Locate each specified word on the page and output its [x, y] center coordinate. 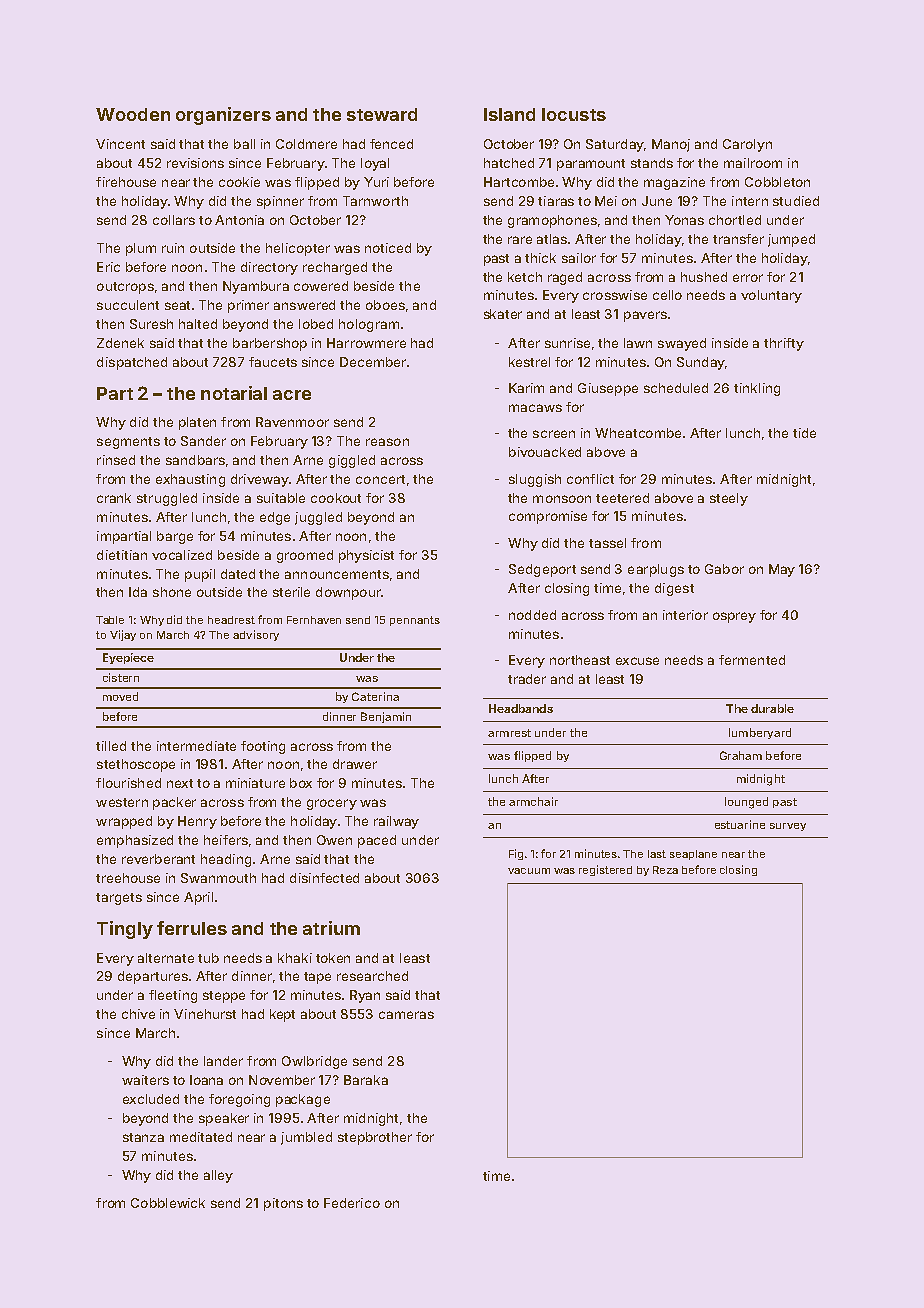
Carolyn [747, 145]
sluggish [535, 480]
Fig [516, 854]
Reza [665, 870]
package [303, 1100]
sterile [291, 592]
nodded [532, 615]
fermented [752, 660]
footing [263, 747]
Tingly [125, 930]
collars [174, 220]
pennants [415, 621]
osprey [734, 617]
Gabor [724, 569]
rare [520, 240]
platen [197, 423]
